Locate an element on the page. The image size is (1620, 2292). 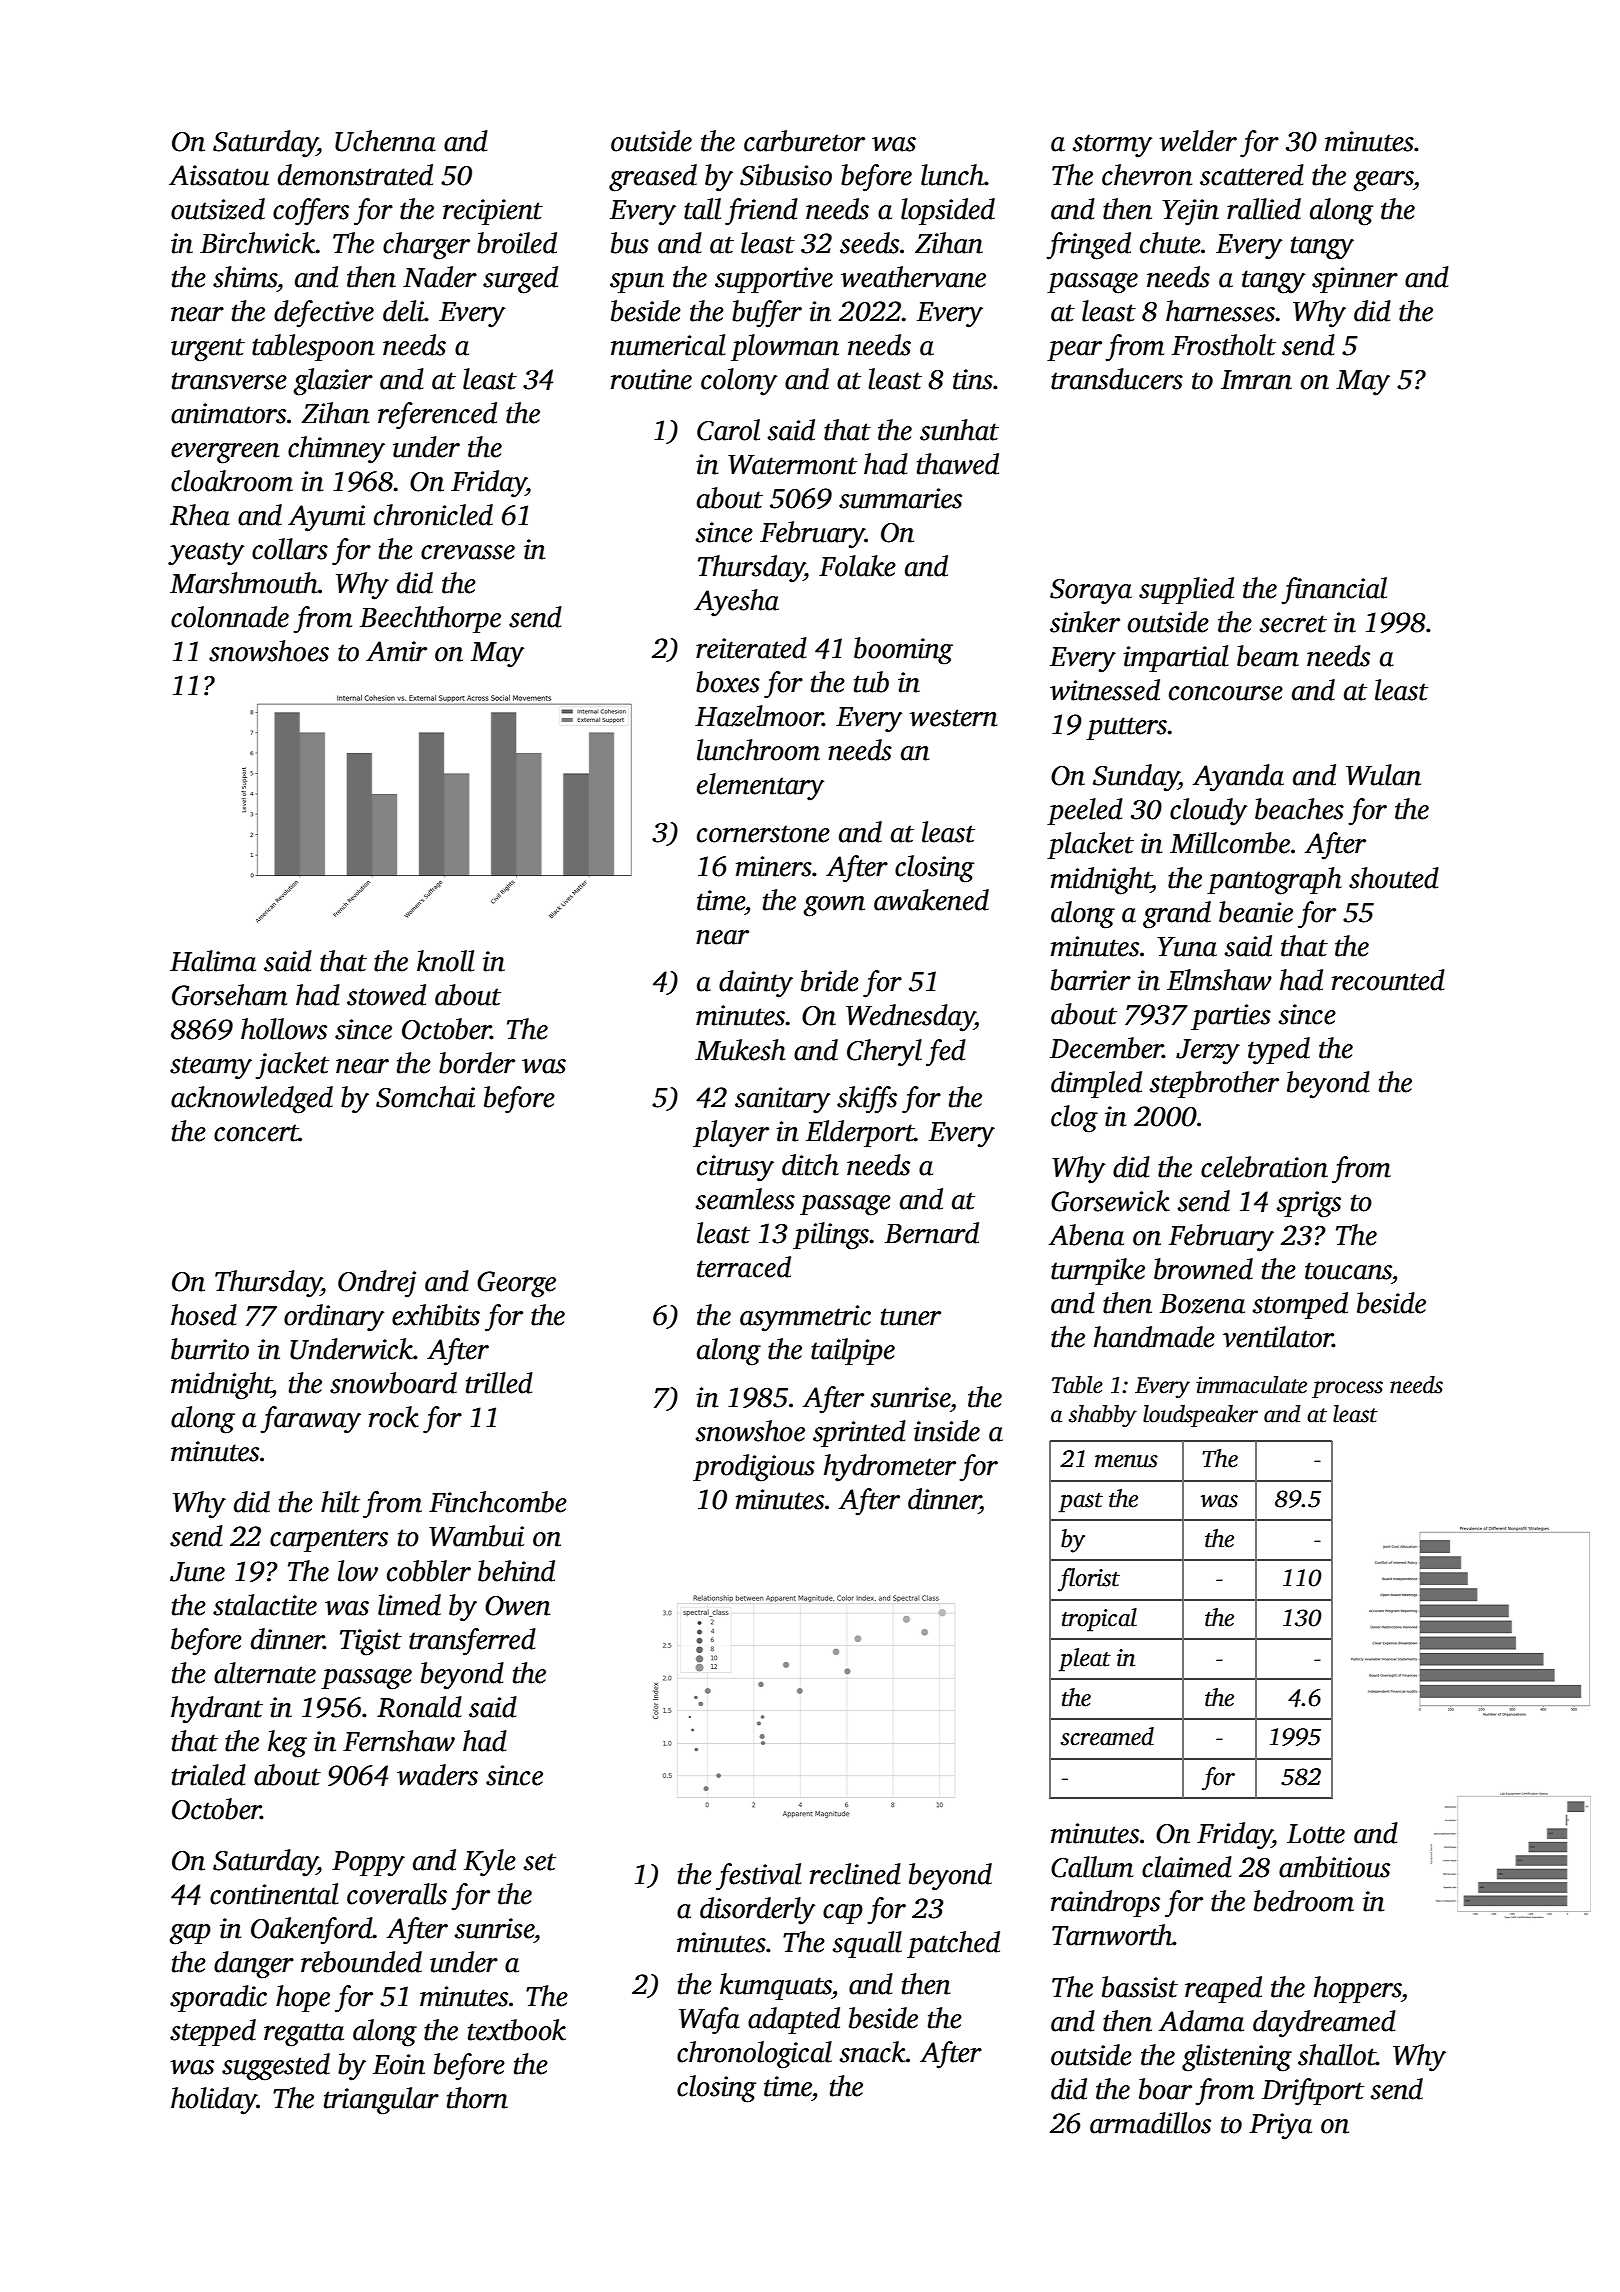
Halima is located at coordinates (213, 961).
